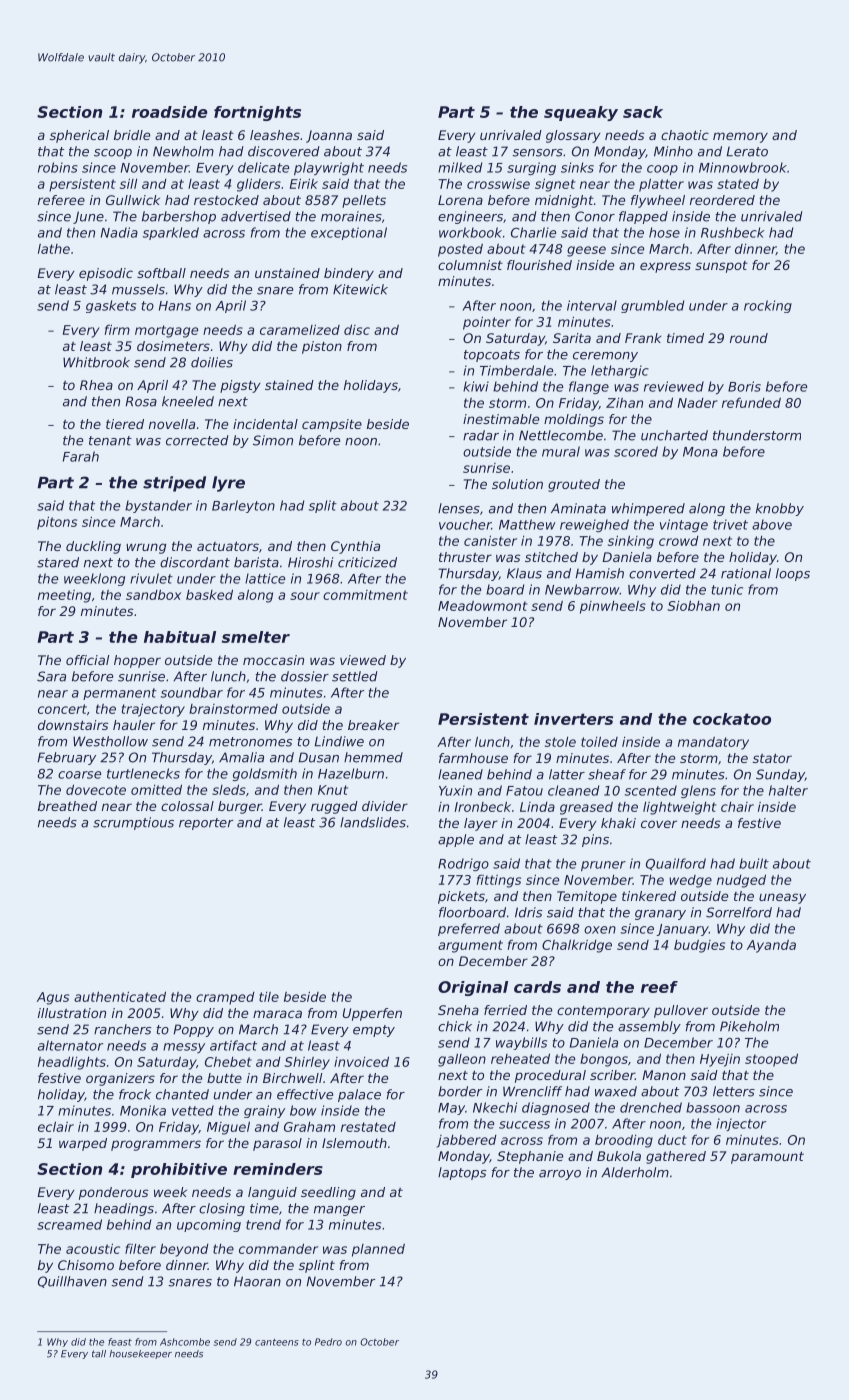 Image resolution: width=849 pixels, height=1400 pixels. What do you see at coordinates (643, 338) in the document?
I see `Frank` at bounding box center [643, 338].
